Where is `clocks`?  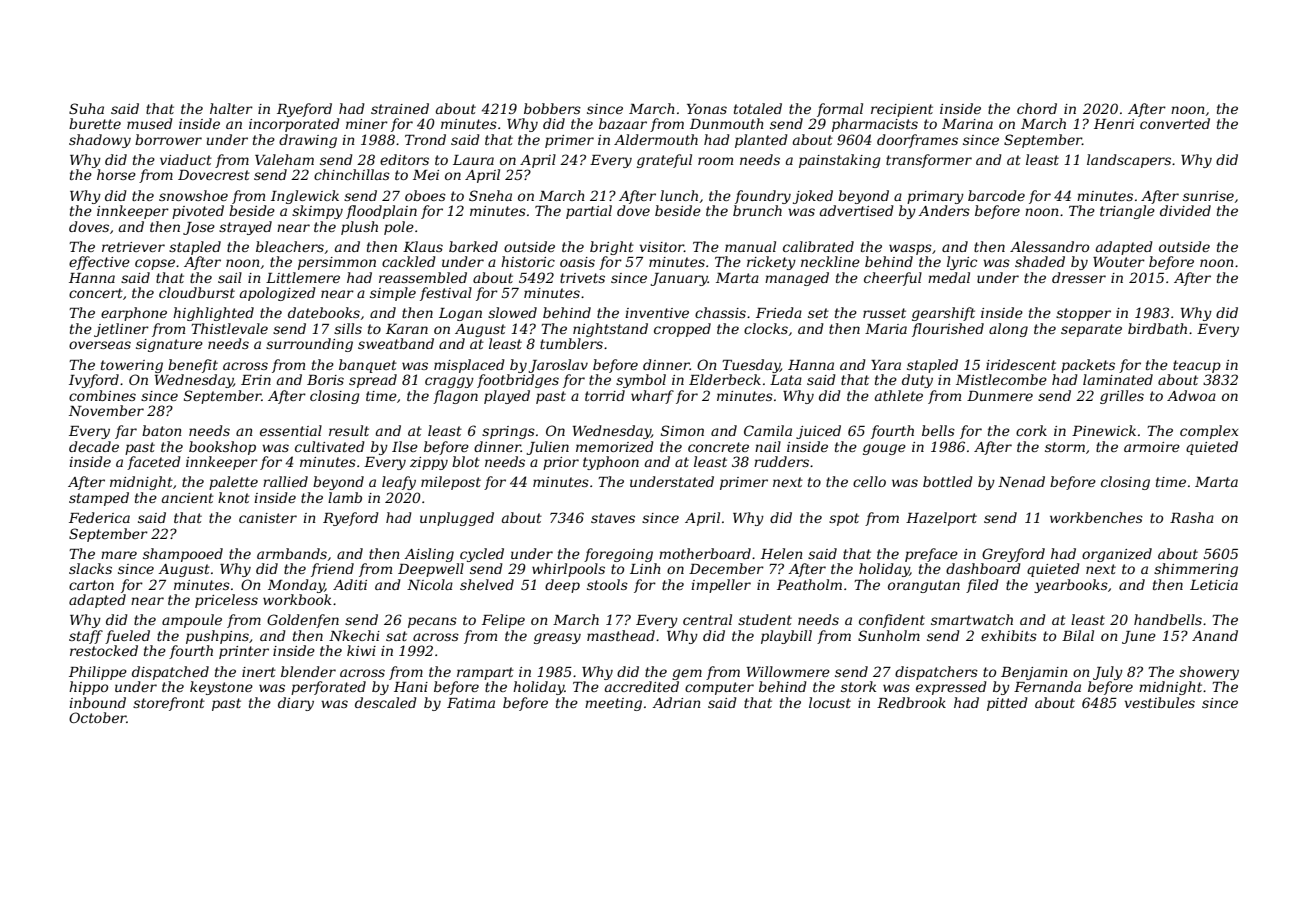 clocks is located at coordinates (766, 328).
